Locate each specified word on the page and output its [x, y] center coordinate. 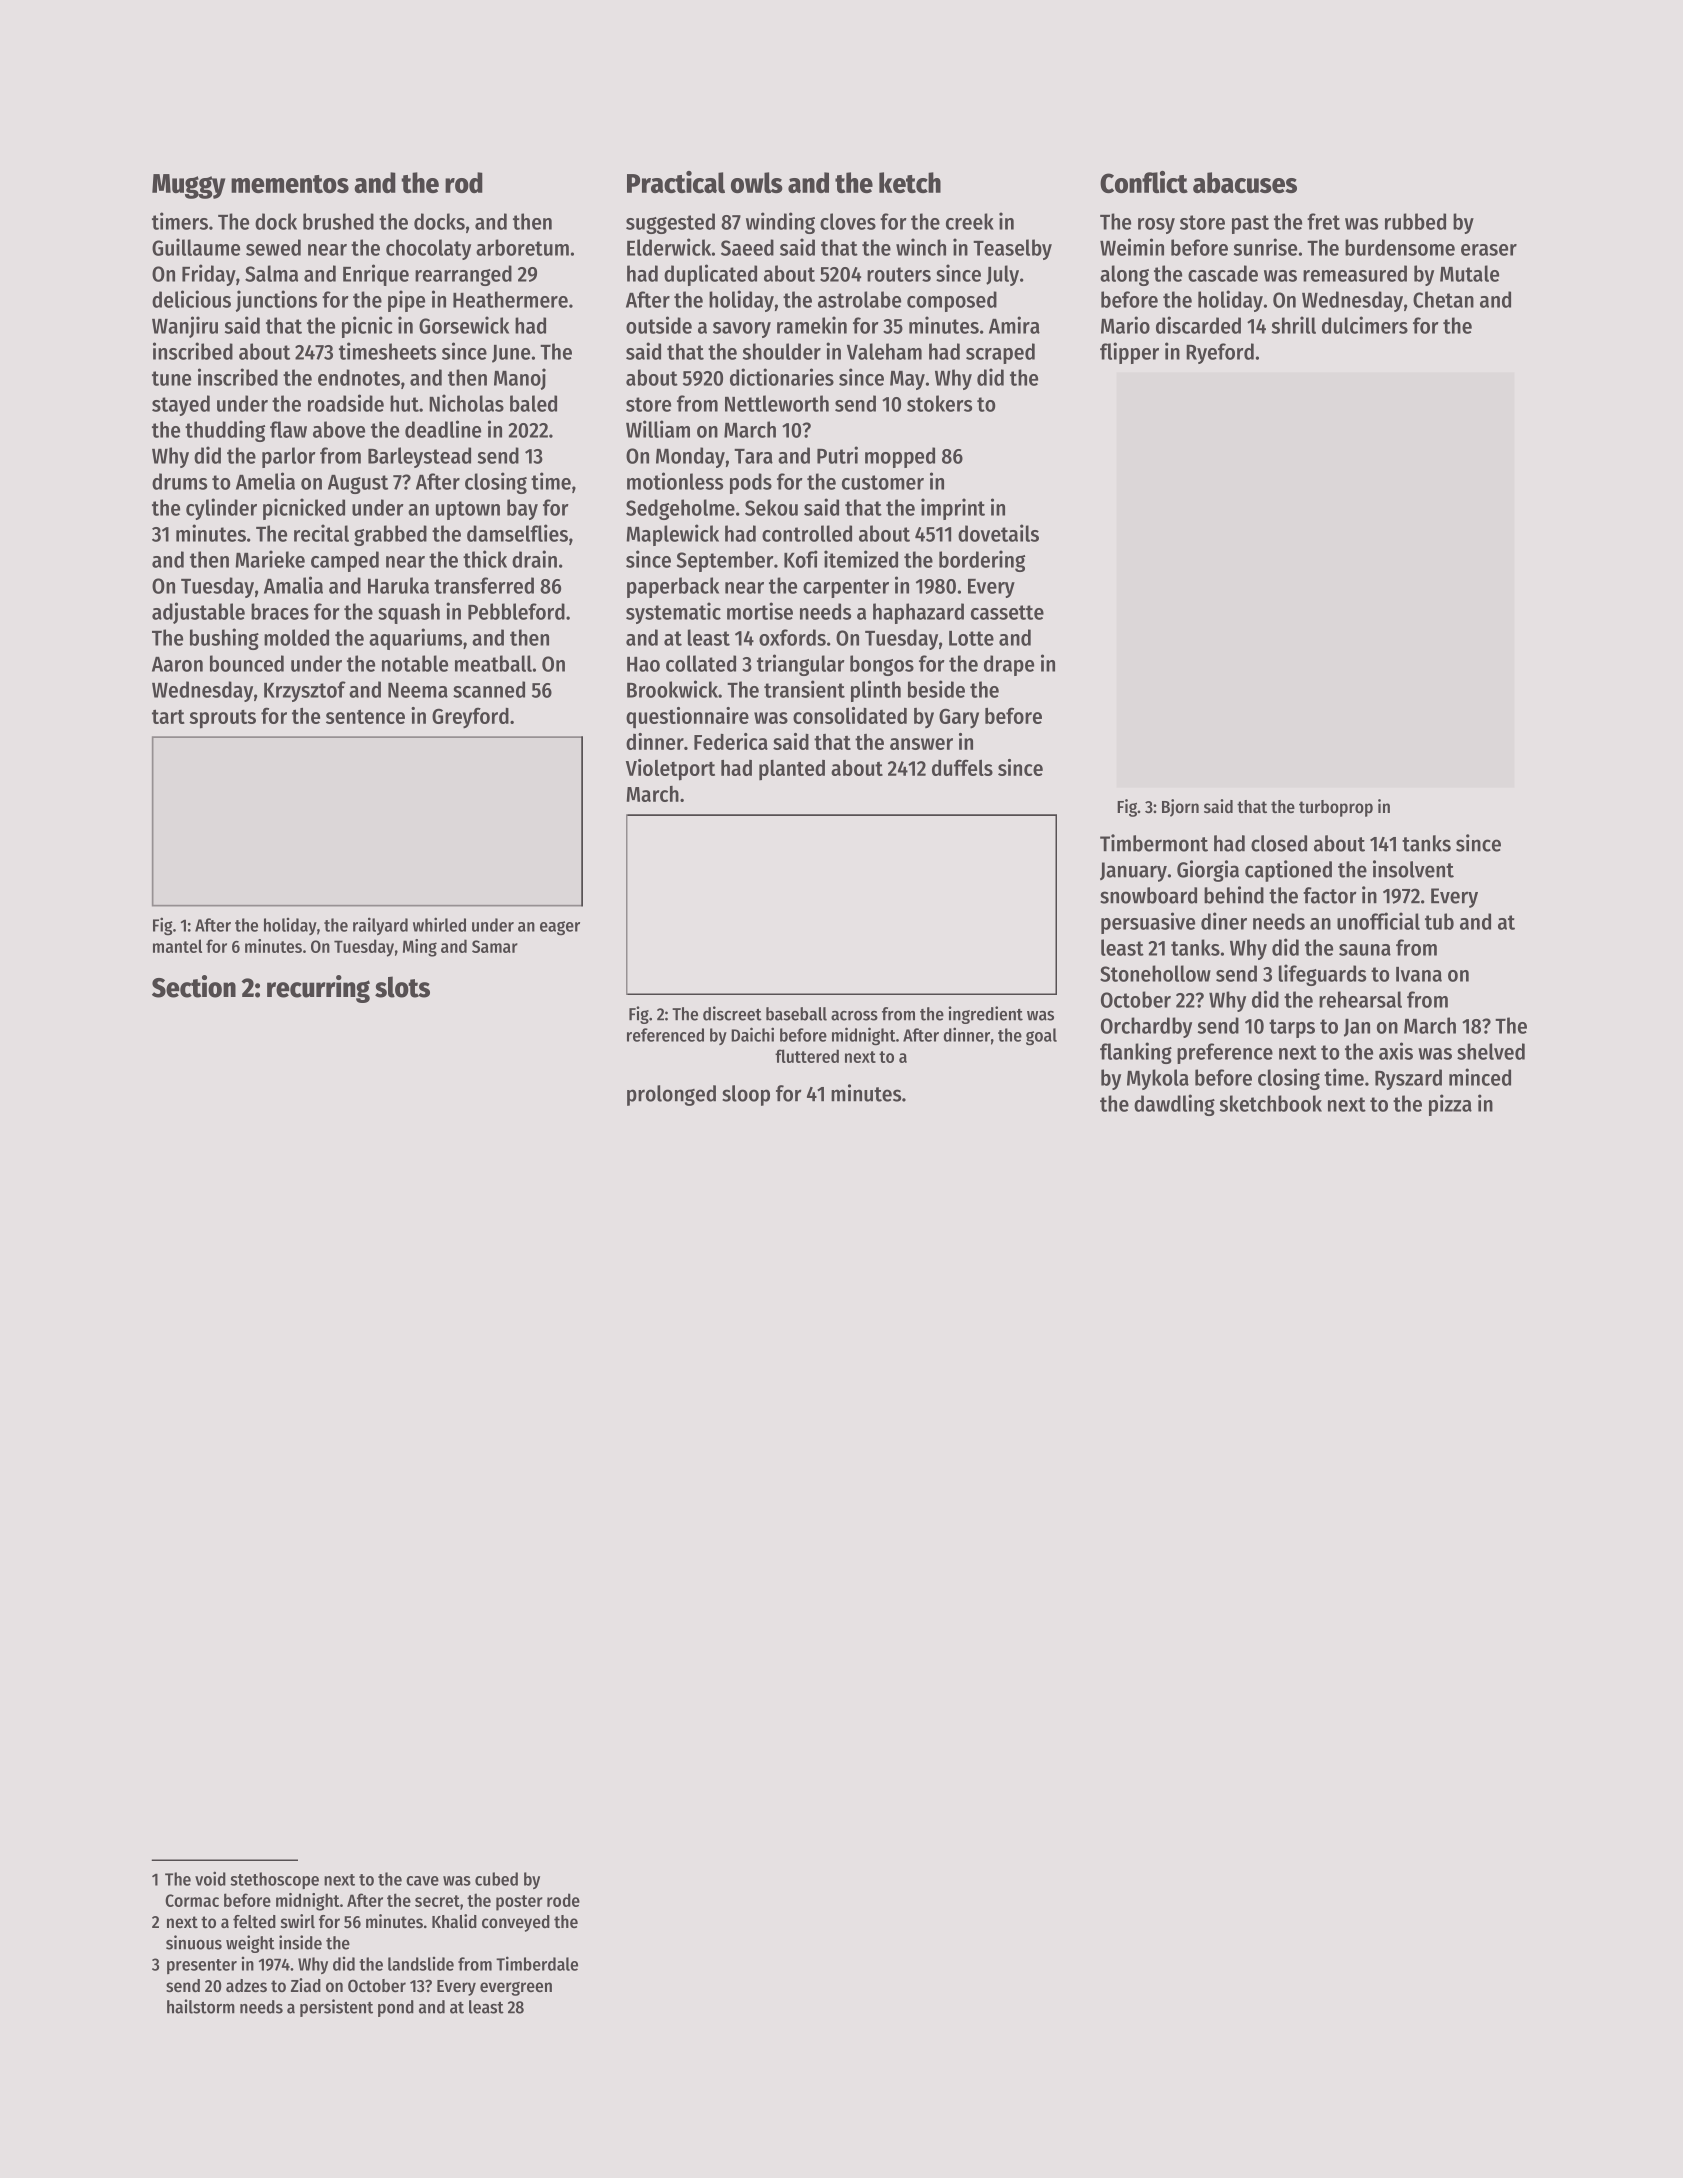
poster [519, 1903]
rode [563, 1900]
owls [757, 182]
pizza [1450, 1105]
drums [179, 481]
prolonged [671, 1095]
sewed [273, 247]
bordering [982, 561]
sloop [746, 1095]
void [210, 1878]
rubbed [1415, 221]
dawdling [1174, 1105]
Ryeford [1220, 353]
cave [422, 1881]
